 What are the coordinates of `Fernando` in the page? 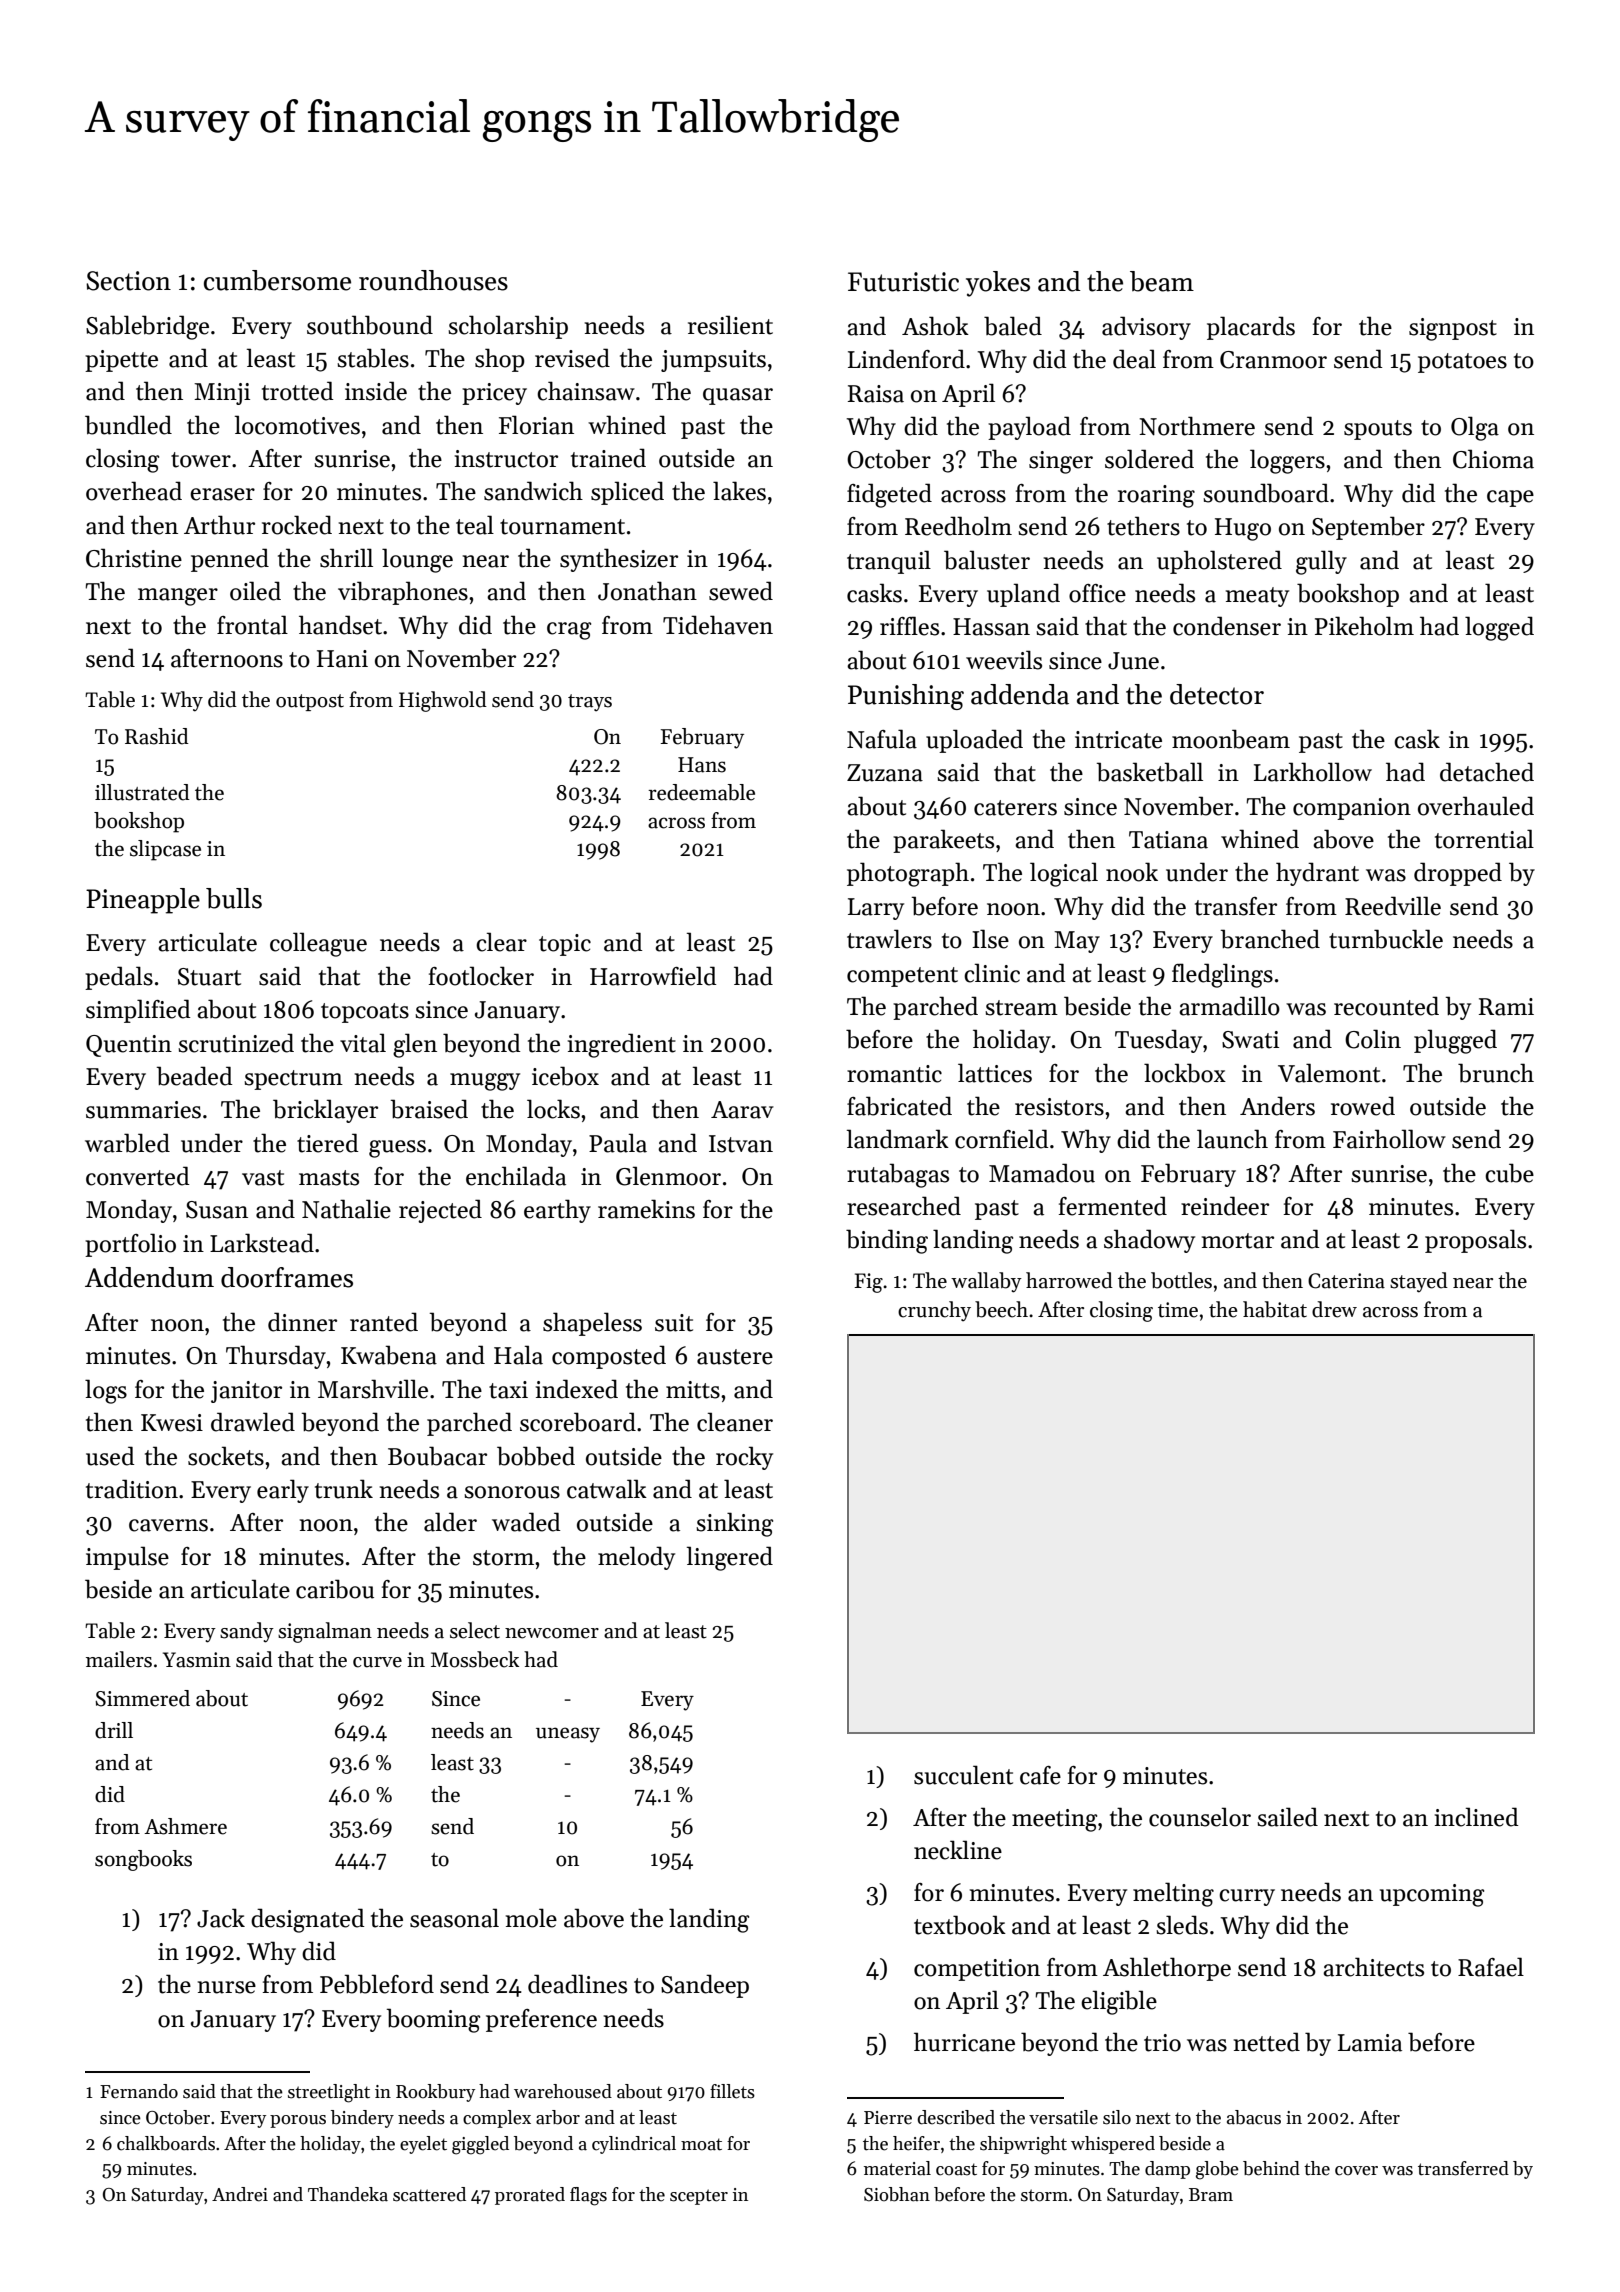 It's located at (139, 2091).
